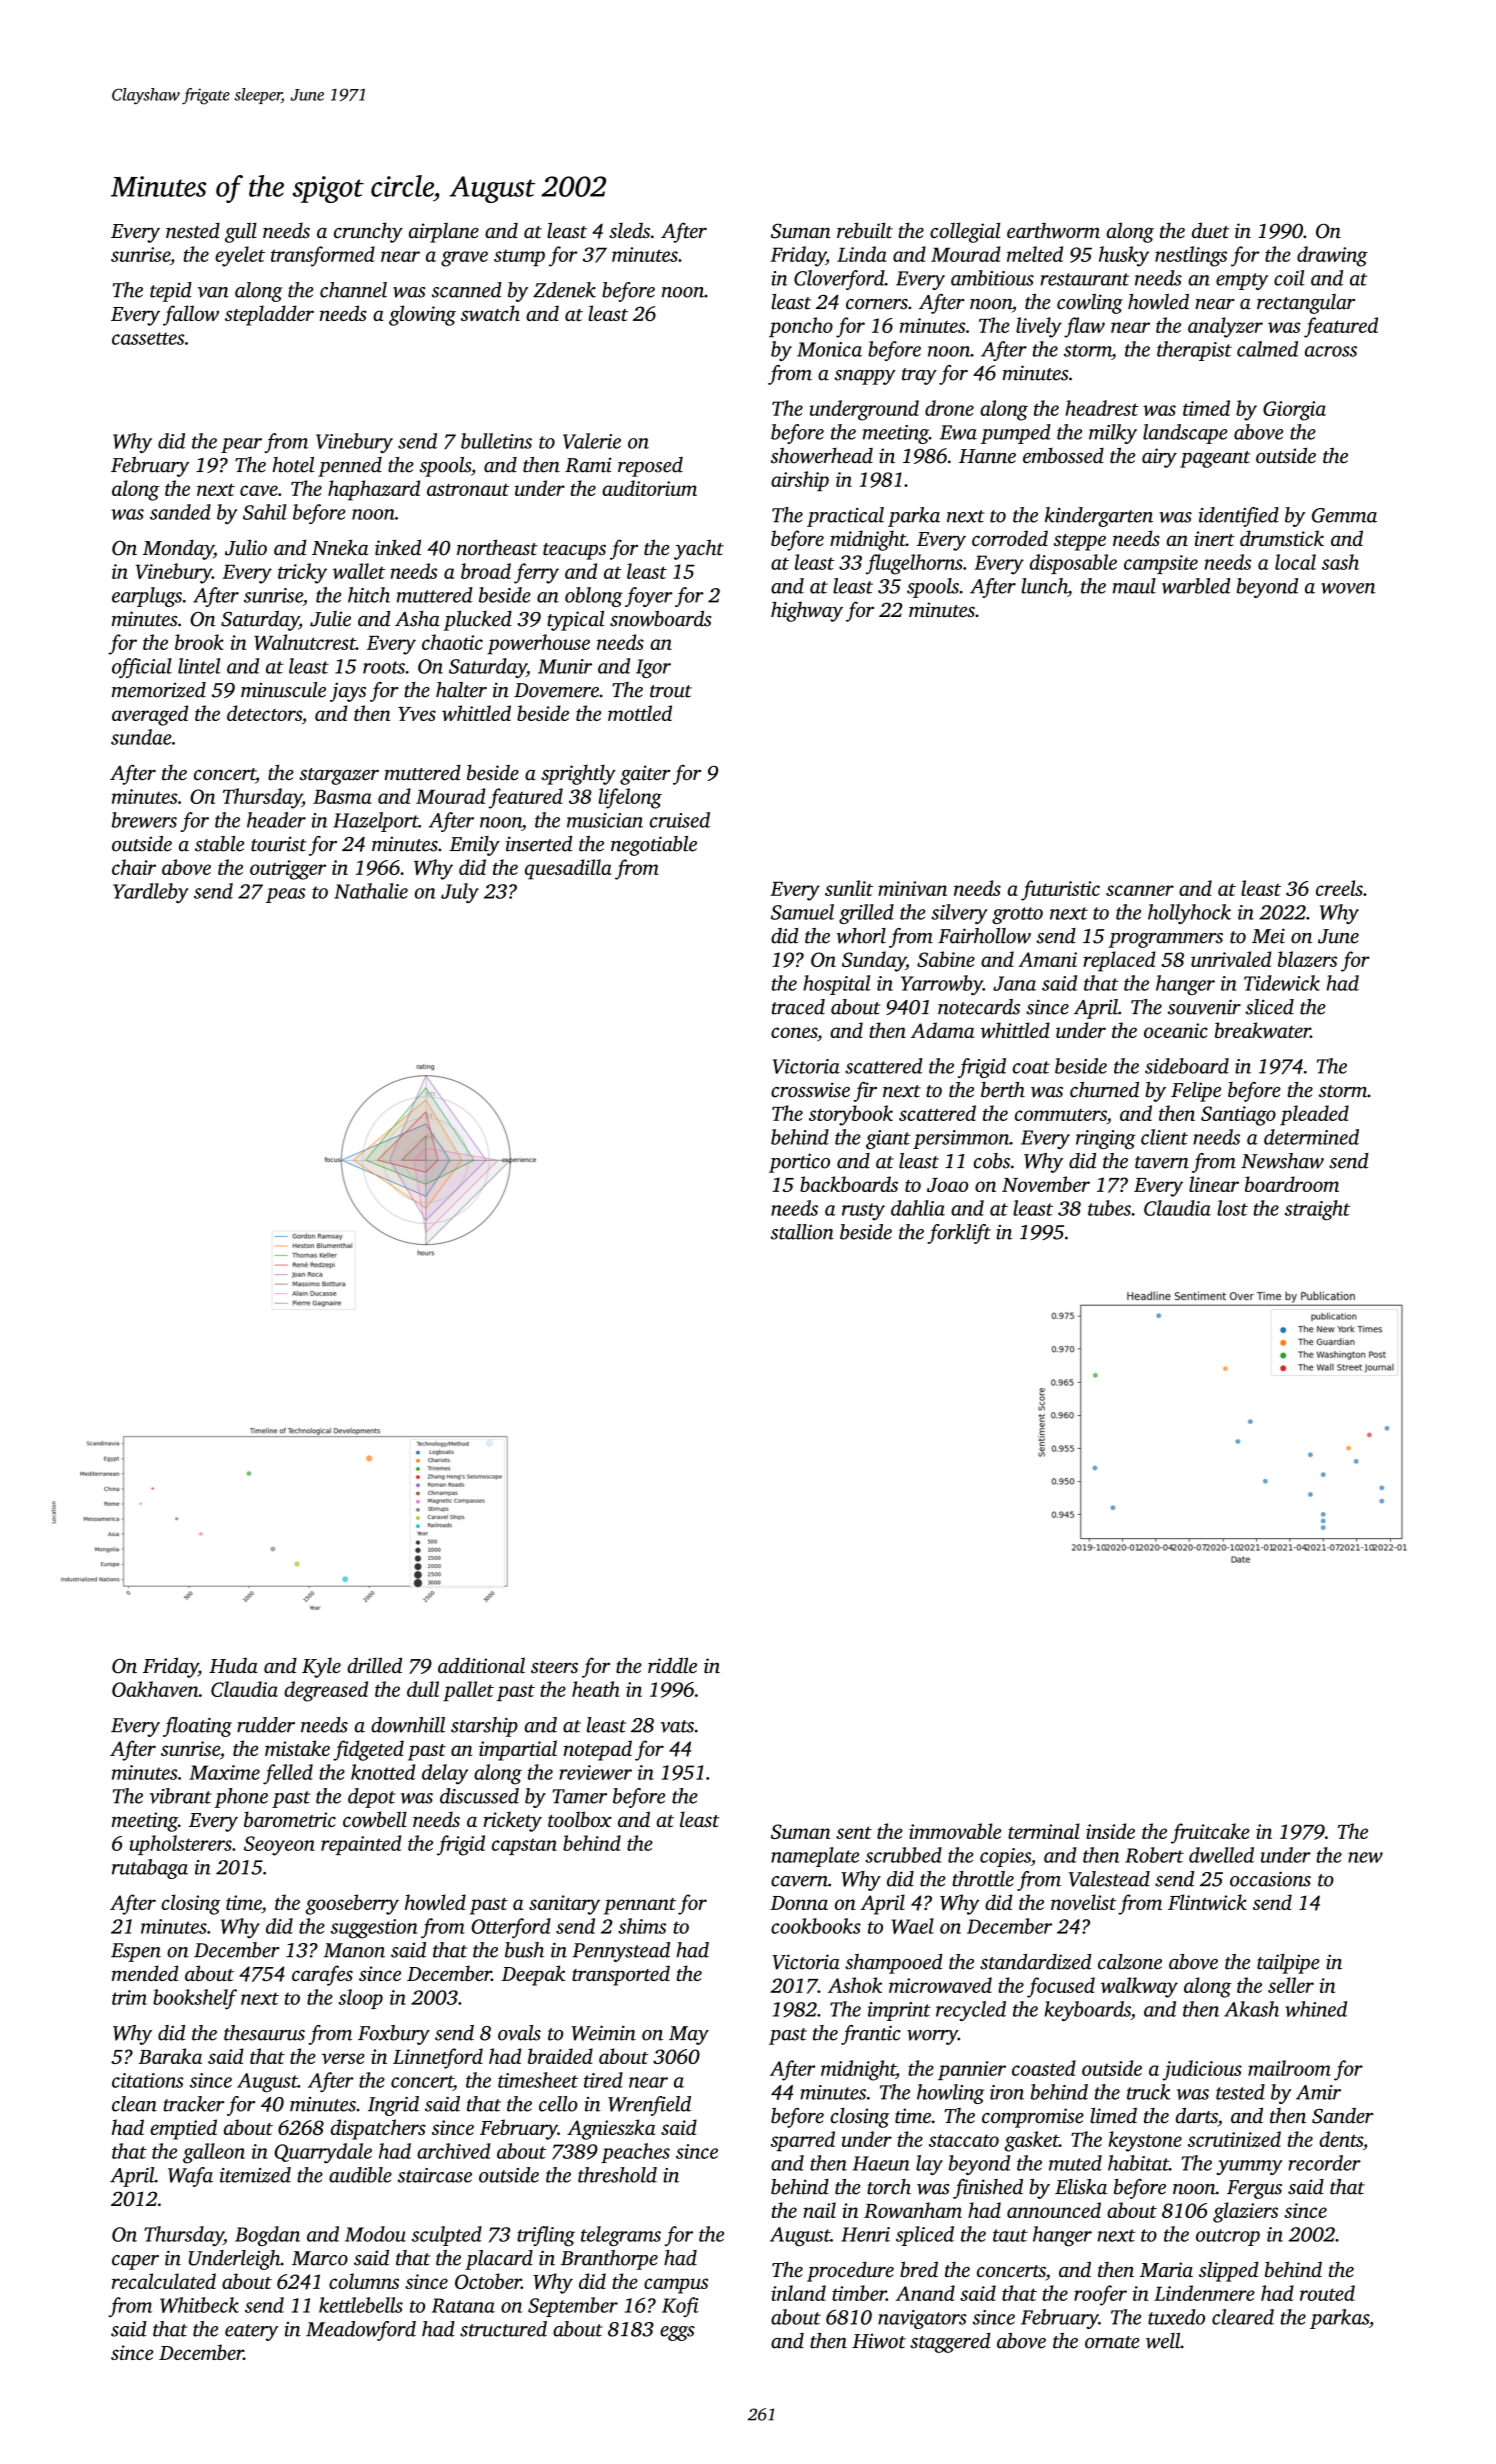  What do you see at coordinates (150, 893) in the screenshot?
I see `Yardleby` at bounding box center [150, 893].
